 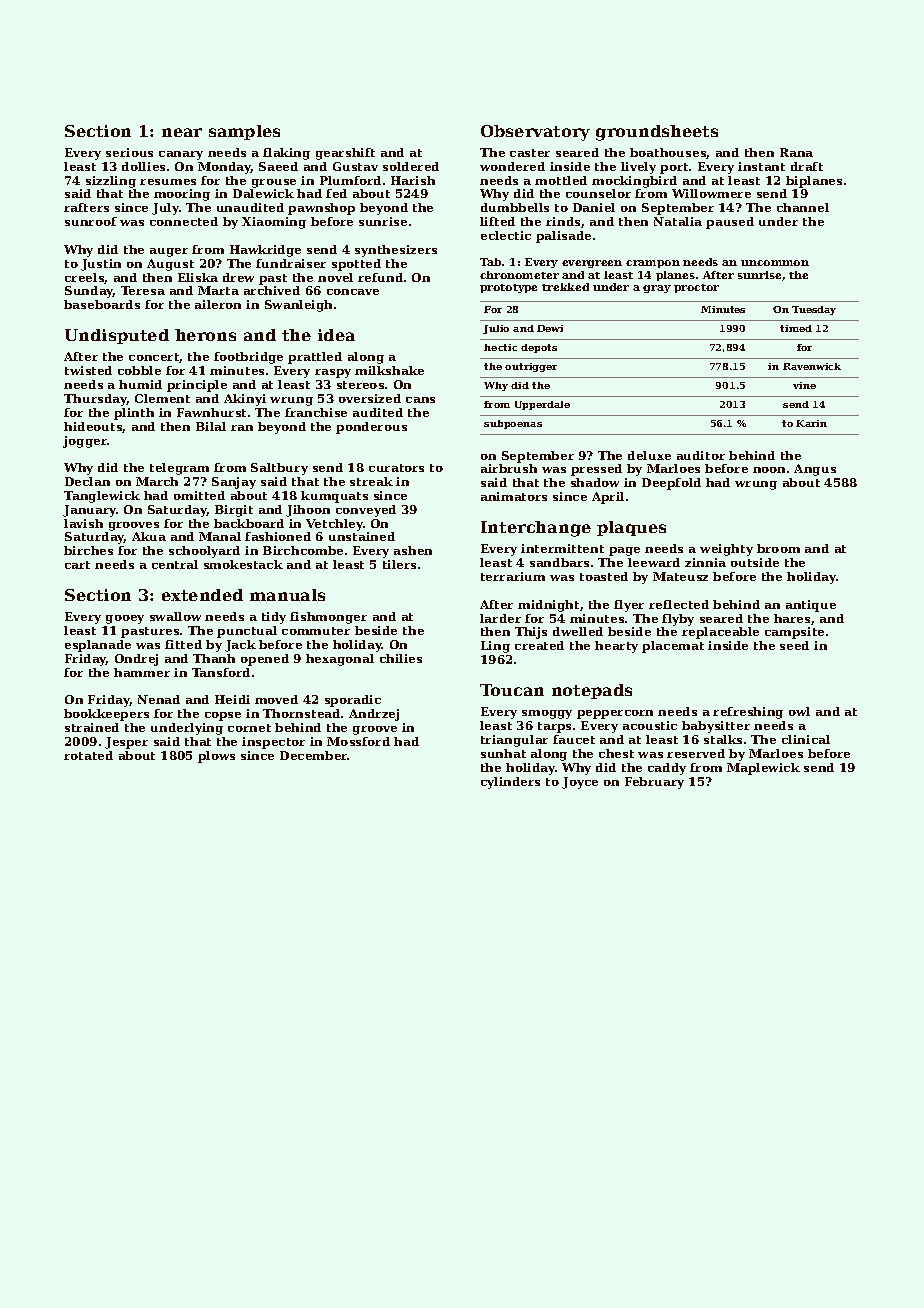 I want to click on Andrzej, so click(x=374, y=715).
